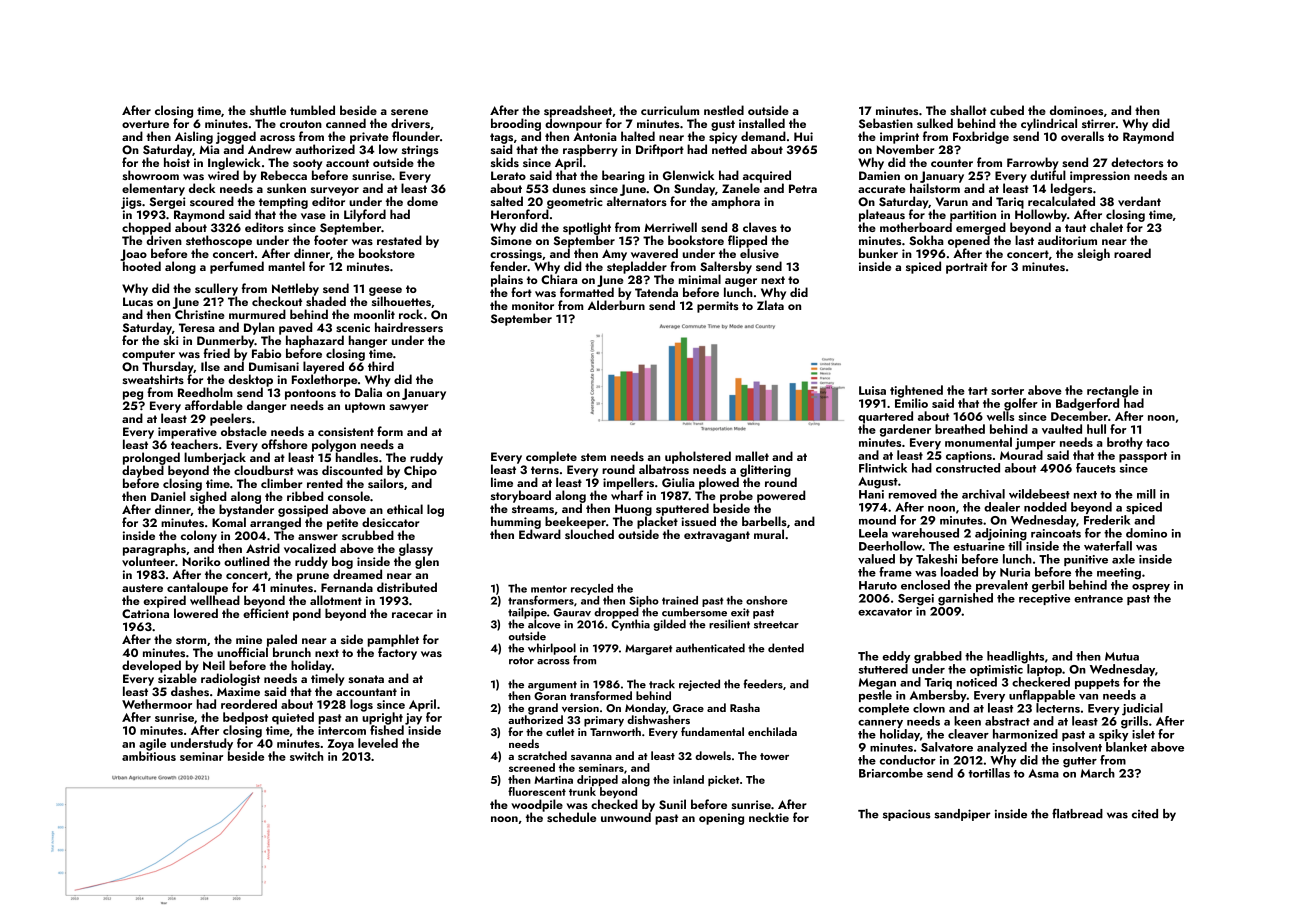 Image resolution: width=1308 pixels, height=924 pixels. I want to click on shuttle, so click(268, 110).
